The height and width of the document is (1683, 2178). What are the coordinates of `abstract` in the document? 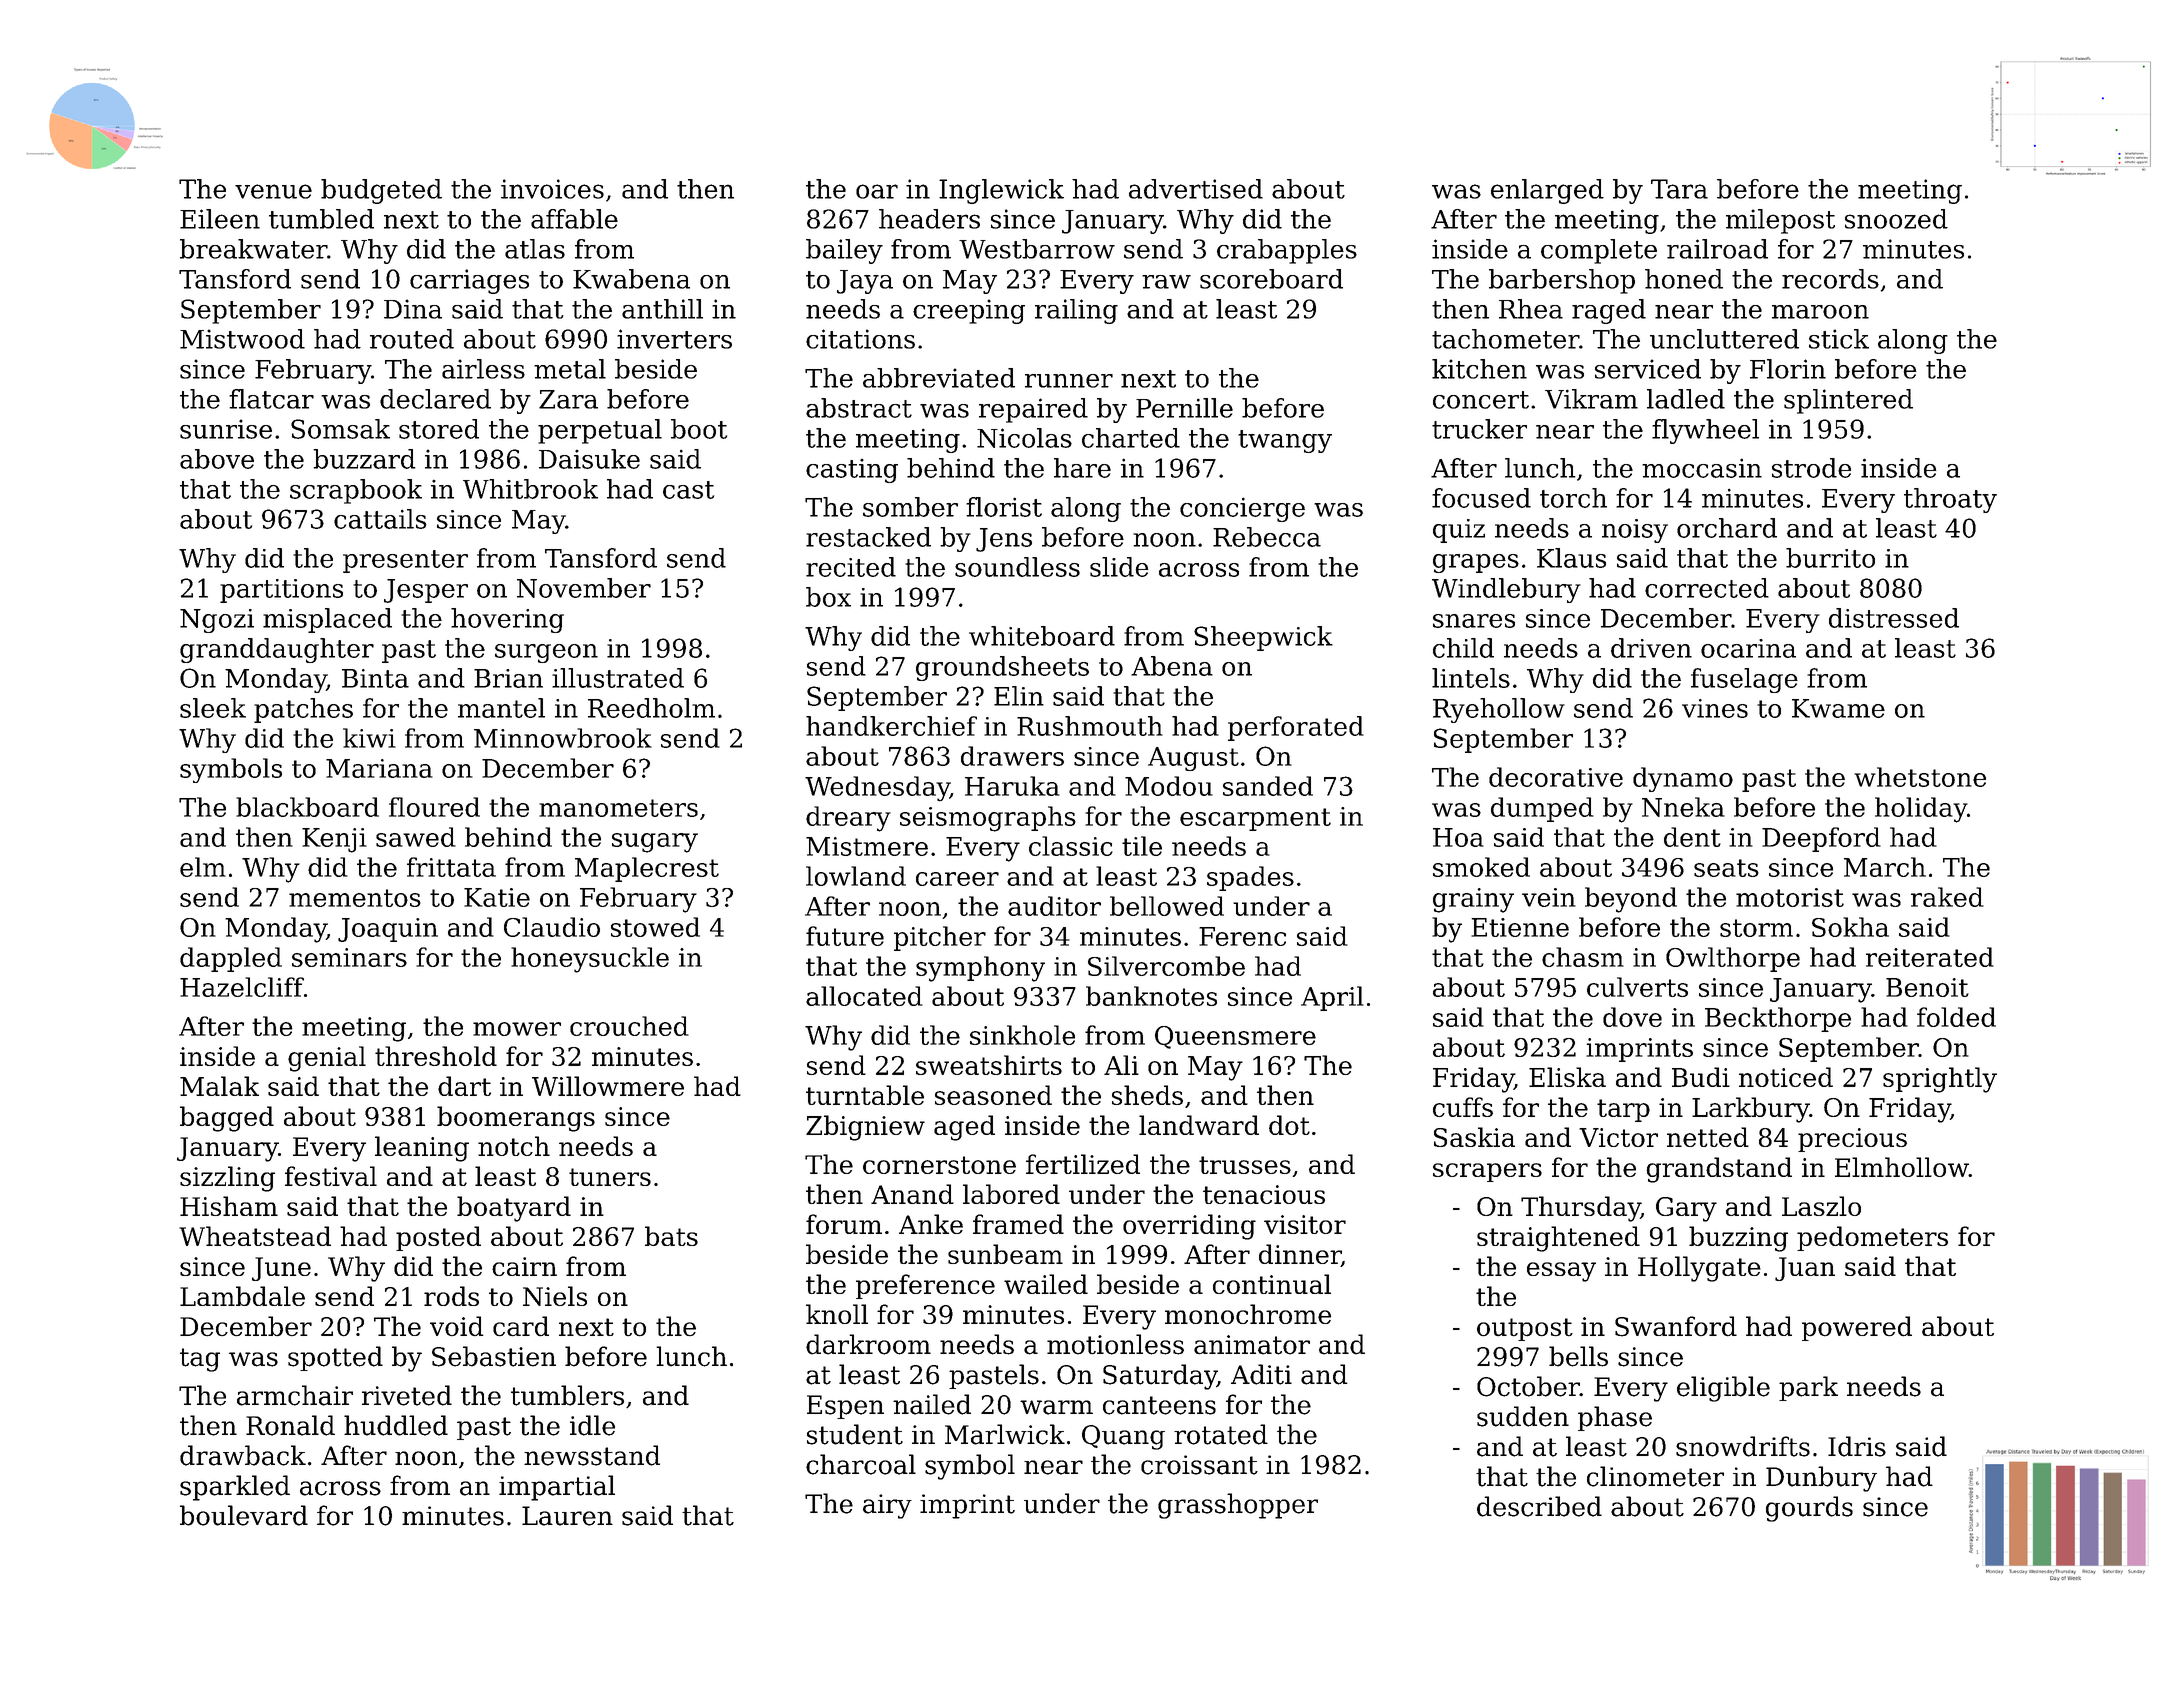 It's located at (859, 408).
